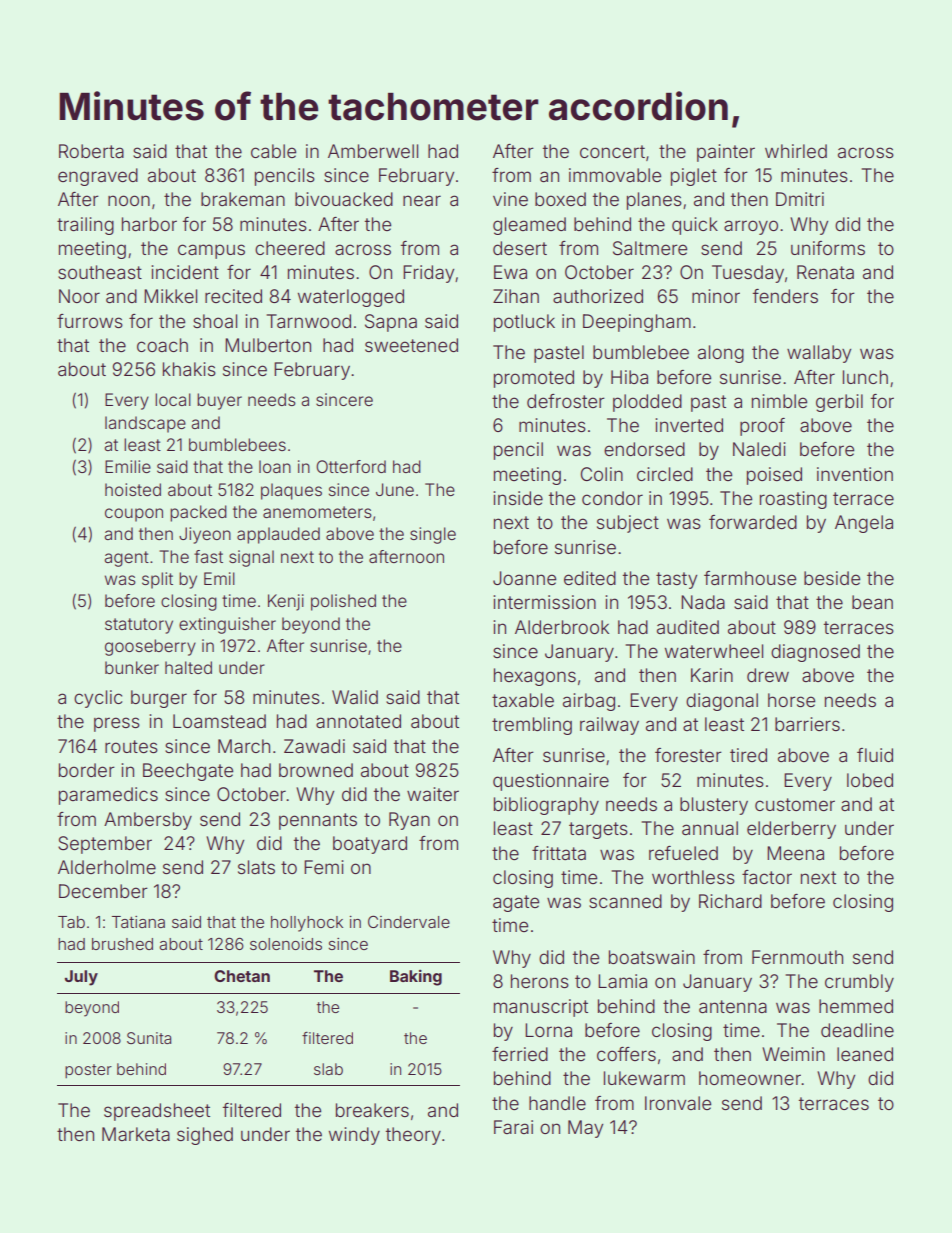 This screenshot has width=952, height=1233. I want to click on homeowner, so click(750, 1078).
